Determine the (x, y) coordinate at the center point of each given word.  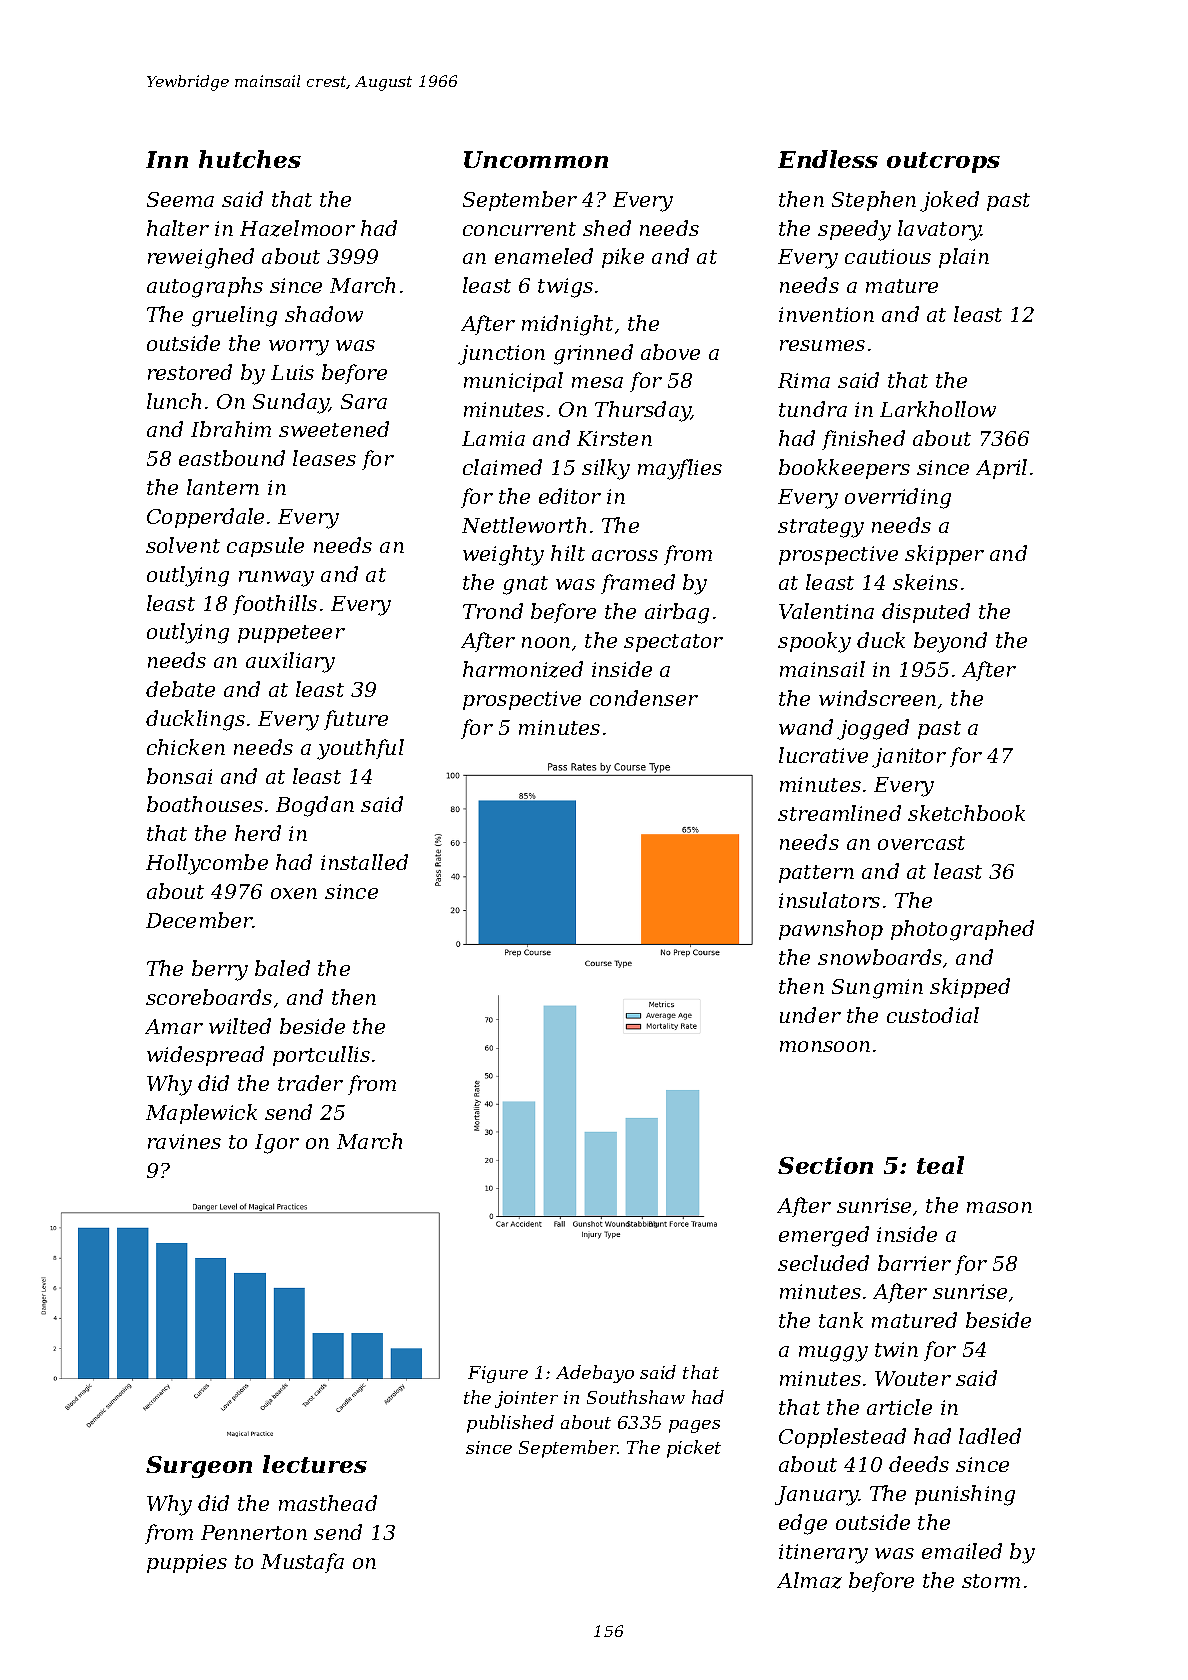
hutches (250, 159)
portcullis (321, 1056)
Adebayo (595, 1374)
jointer (526, 1399)
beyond (950, 642)
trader (310, 1083)
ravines (184, 1141)
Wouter (913, 1378)
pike (623, 258)
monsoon (825, 1046)
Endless (828, 159)
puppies (187, 1563)
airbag (677, 613)
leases (324, 458)
